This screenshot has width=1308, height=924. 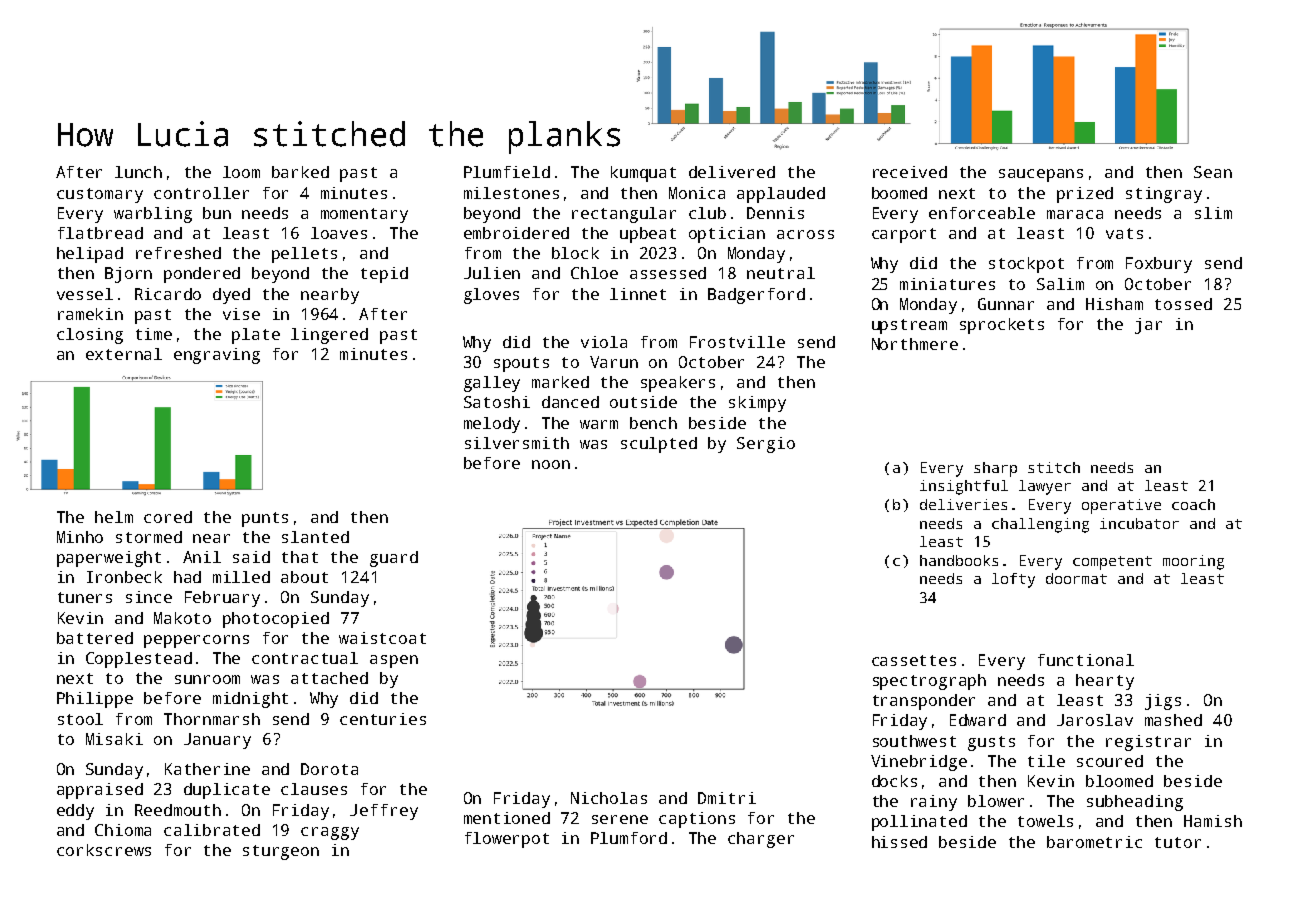 I want to click on gloves, so click(x=491, y=296).
